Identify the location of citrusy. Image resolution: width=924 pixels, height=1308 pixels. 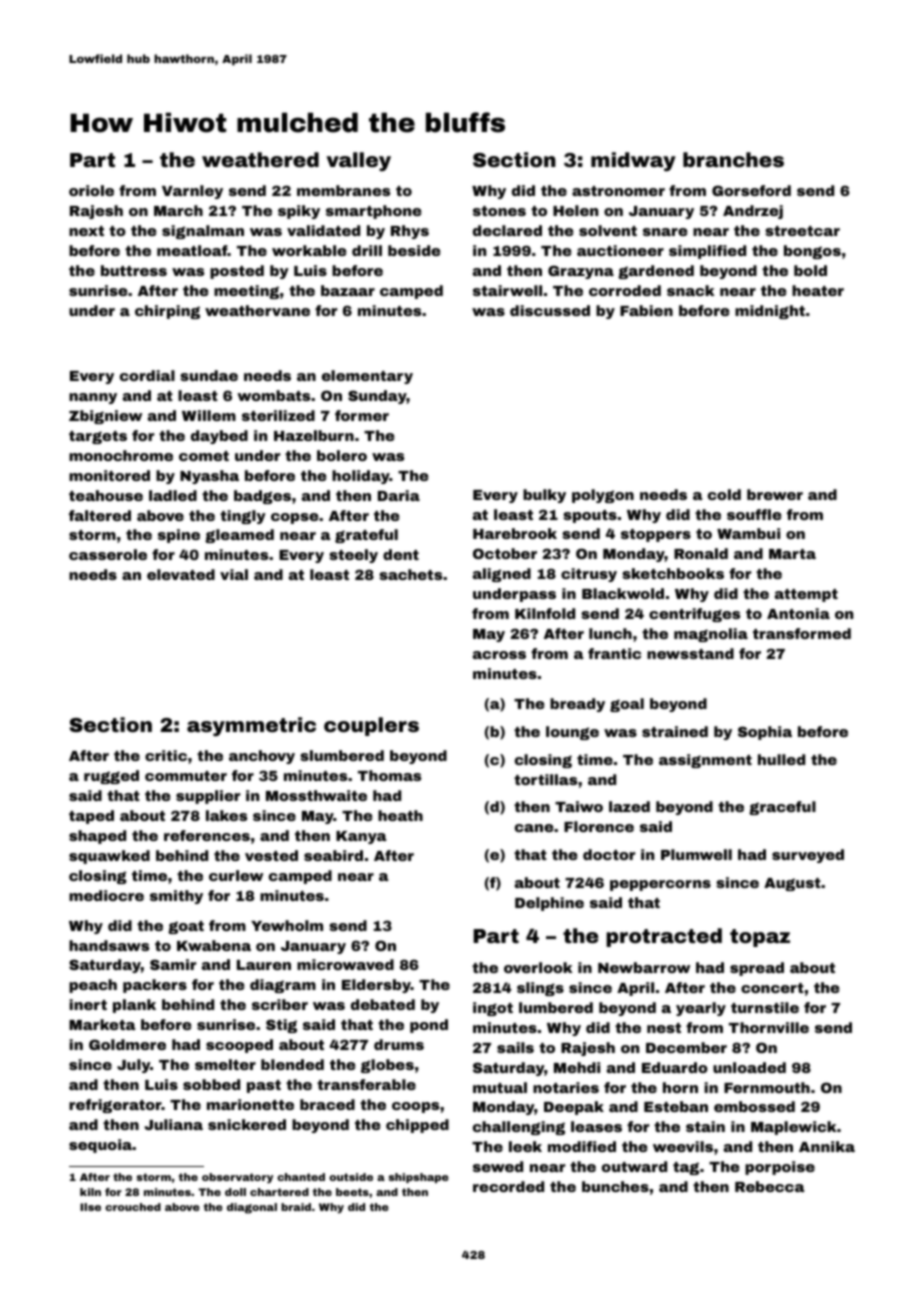
(589, 575).
